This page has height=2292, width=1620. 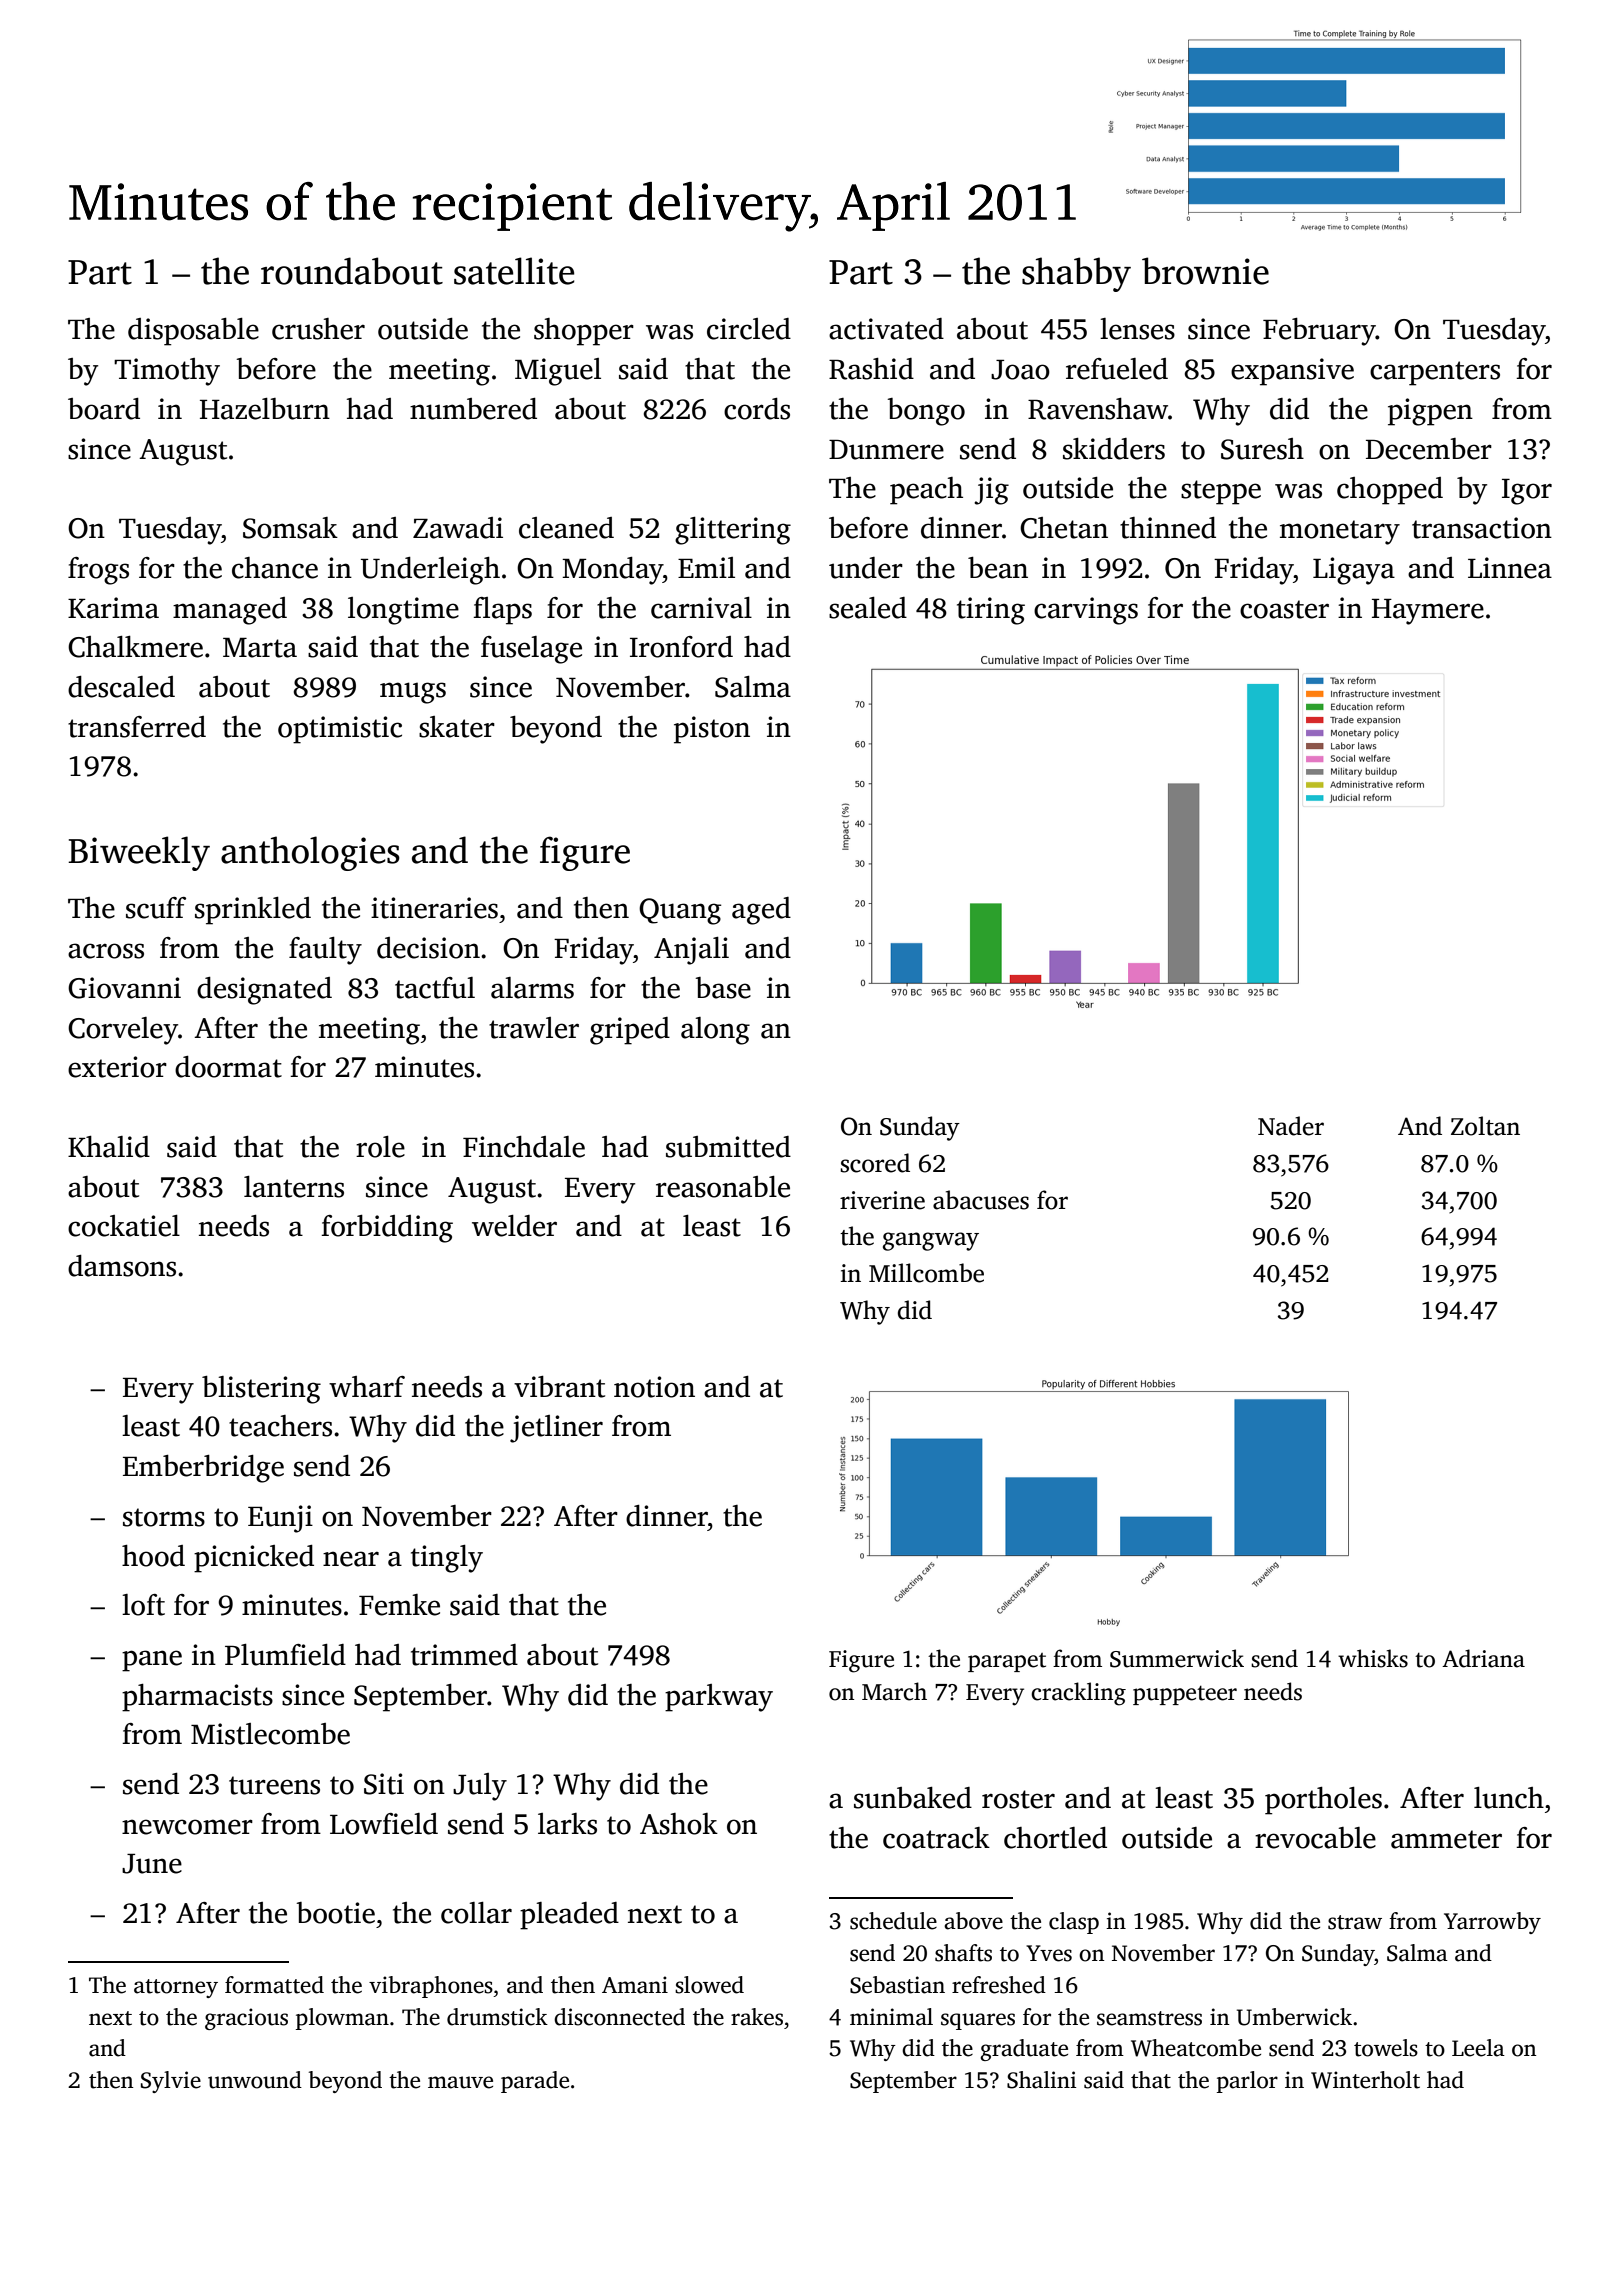 I want to click on brownie, so click(x=1205, y=271).
